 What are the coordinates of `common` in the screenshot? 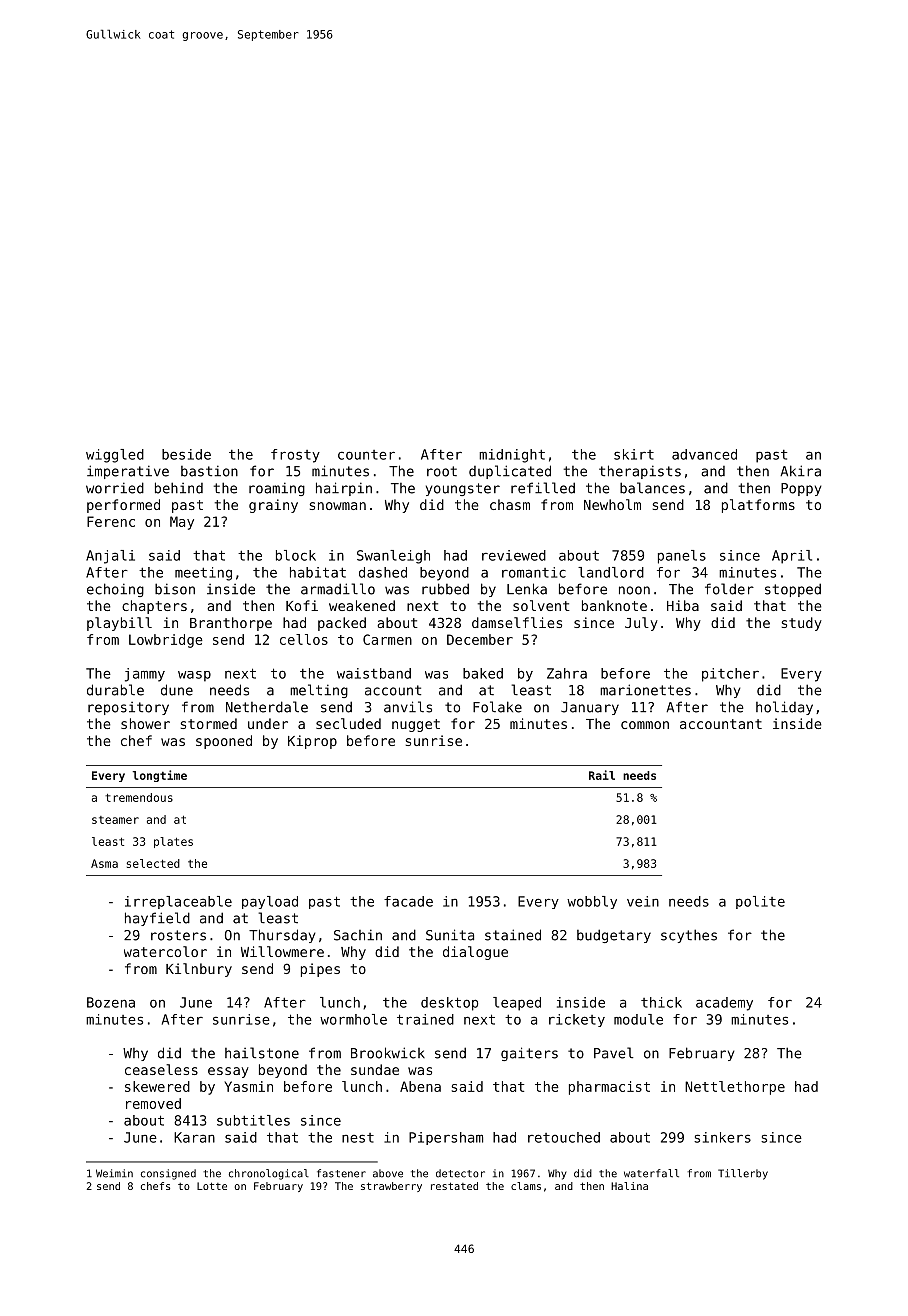 It's located at (645, 725).
